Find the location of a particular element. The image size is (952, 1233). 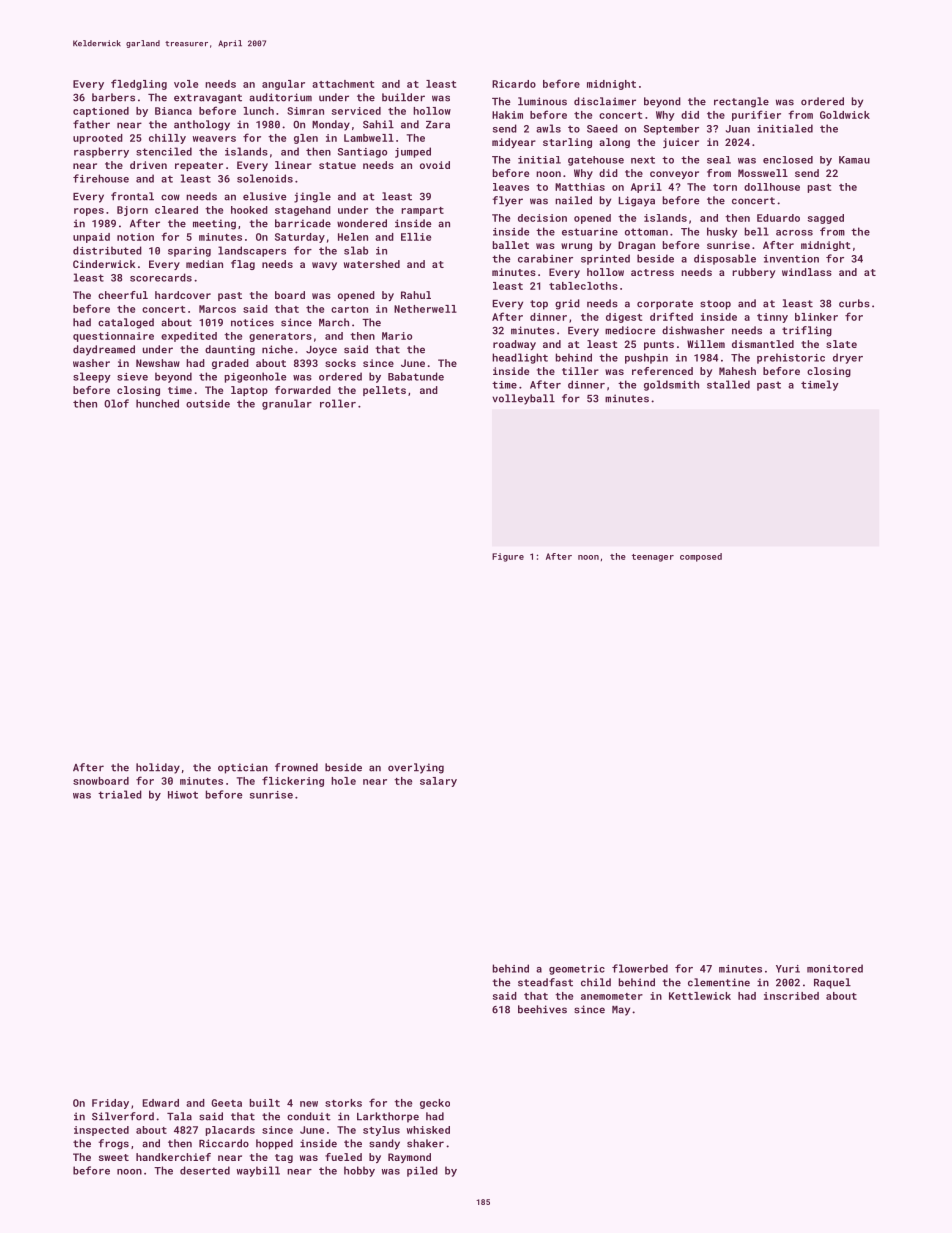

Ricardo is located at coordinates (514, 84).
